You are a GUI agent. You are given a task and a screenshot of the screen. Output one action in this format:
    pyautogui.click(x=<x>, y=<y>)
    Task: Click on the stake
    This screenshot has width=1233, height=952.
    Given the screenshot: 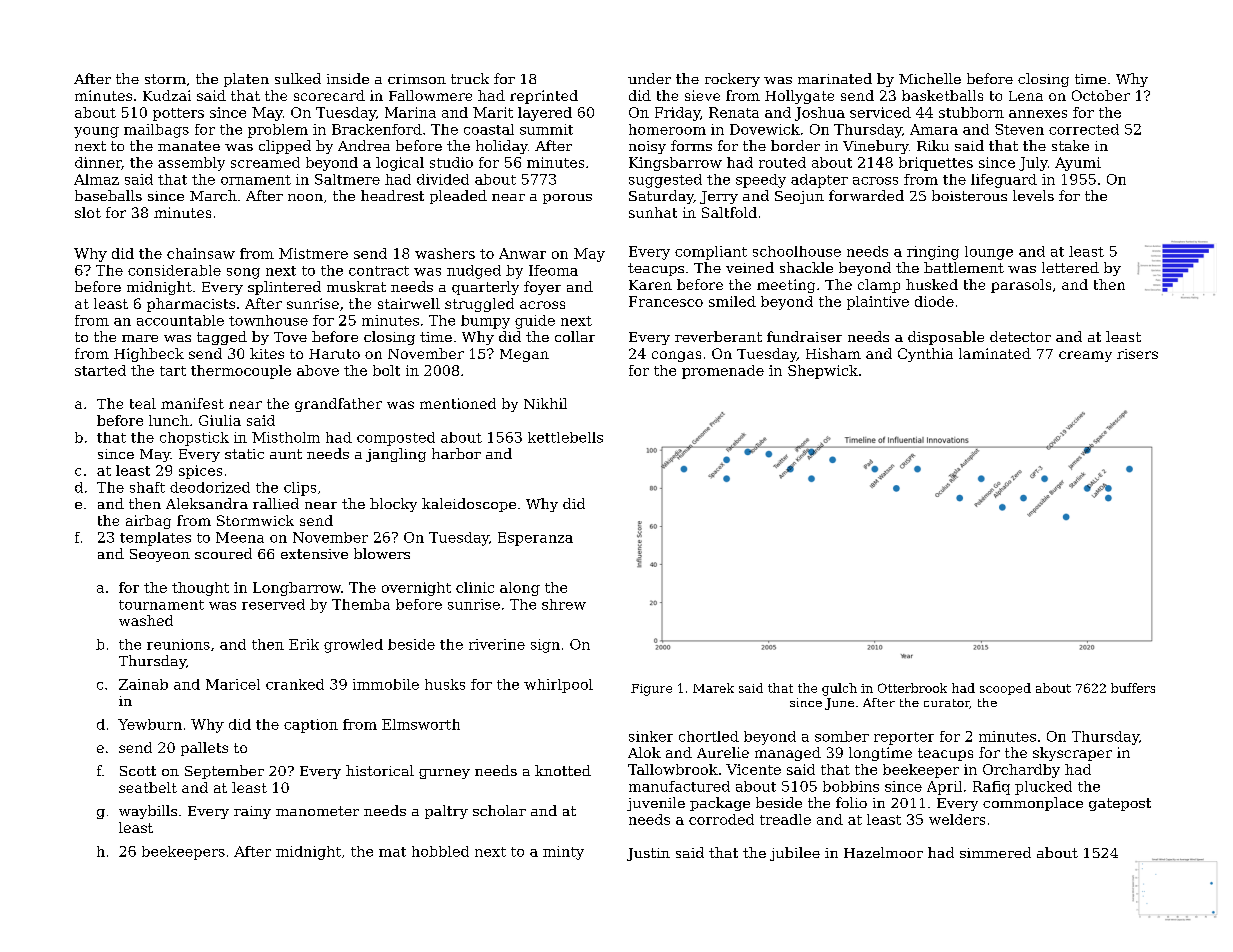 What is the action you would take?
    pyautogui.click(x=1070, y=145)
